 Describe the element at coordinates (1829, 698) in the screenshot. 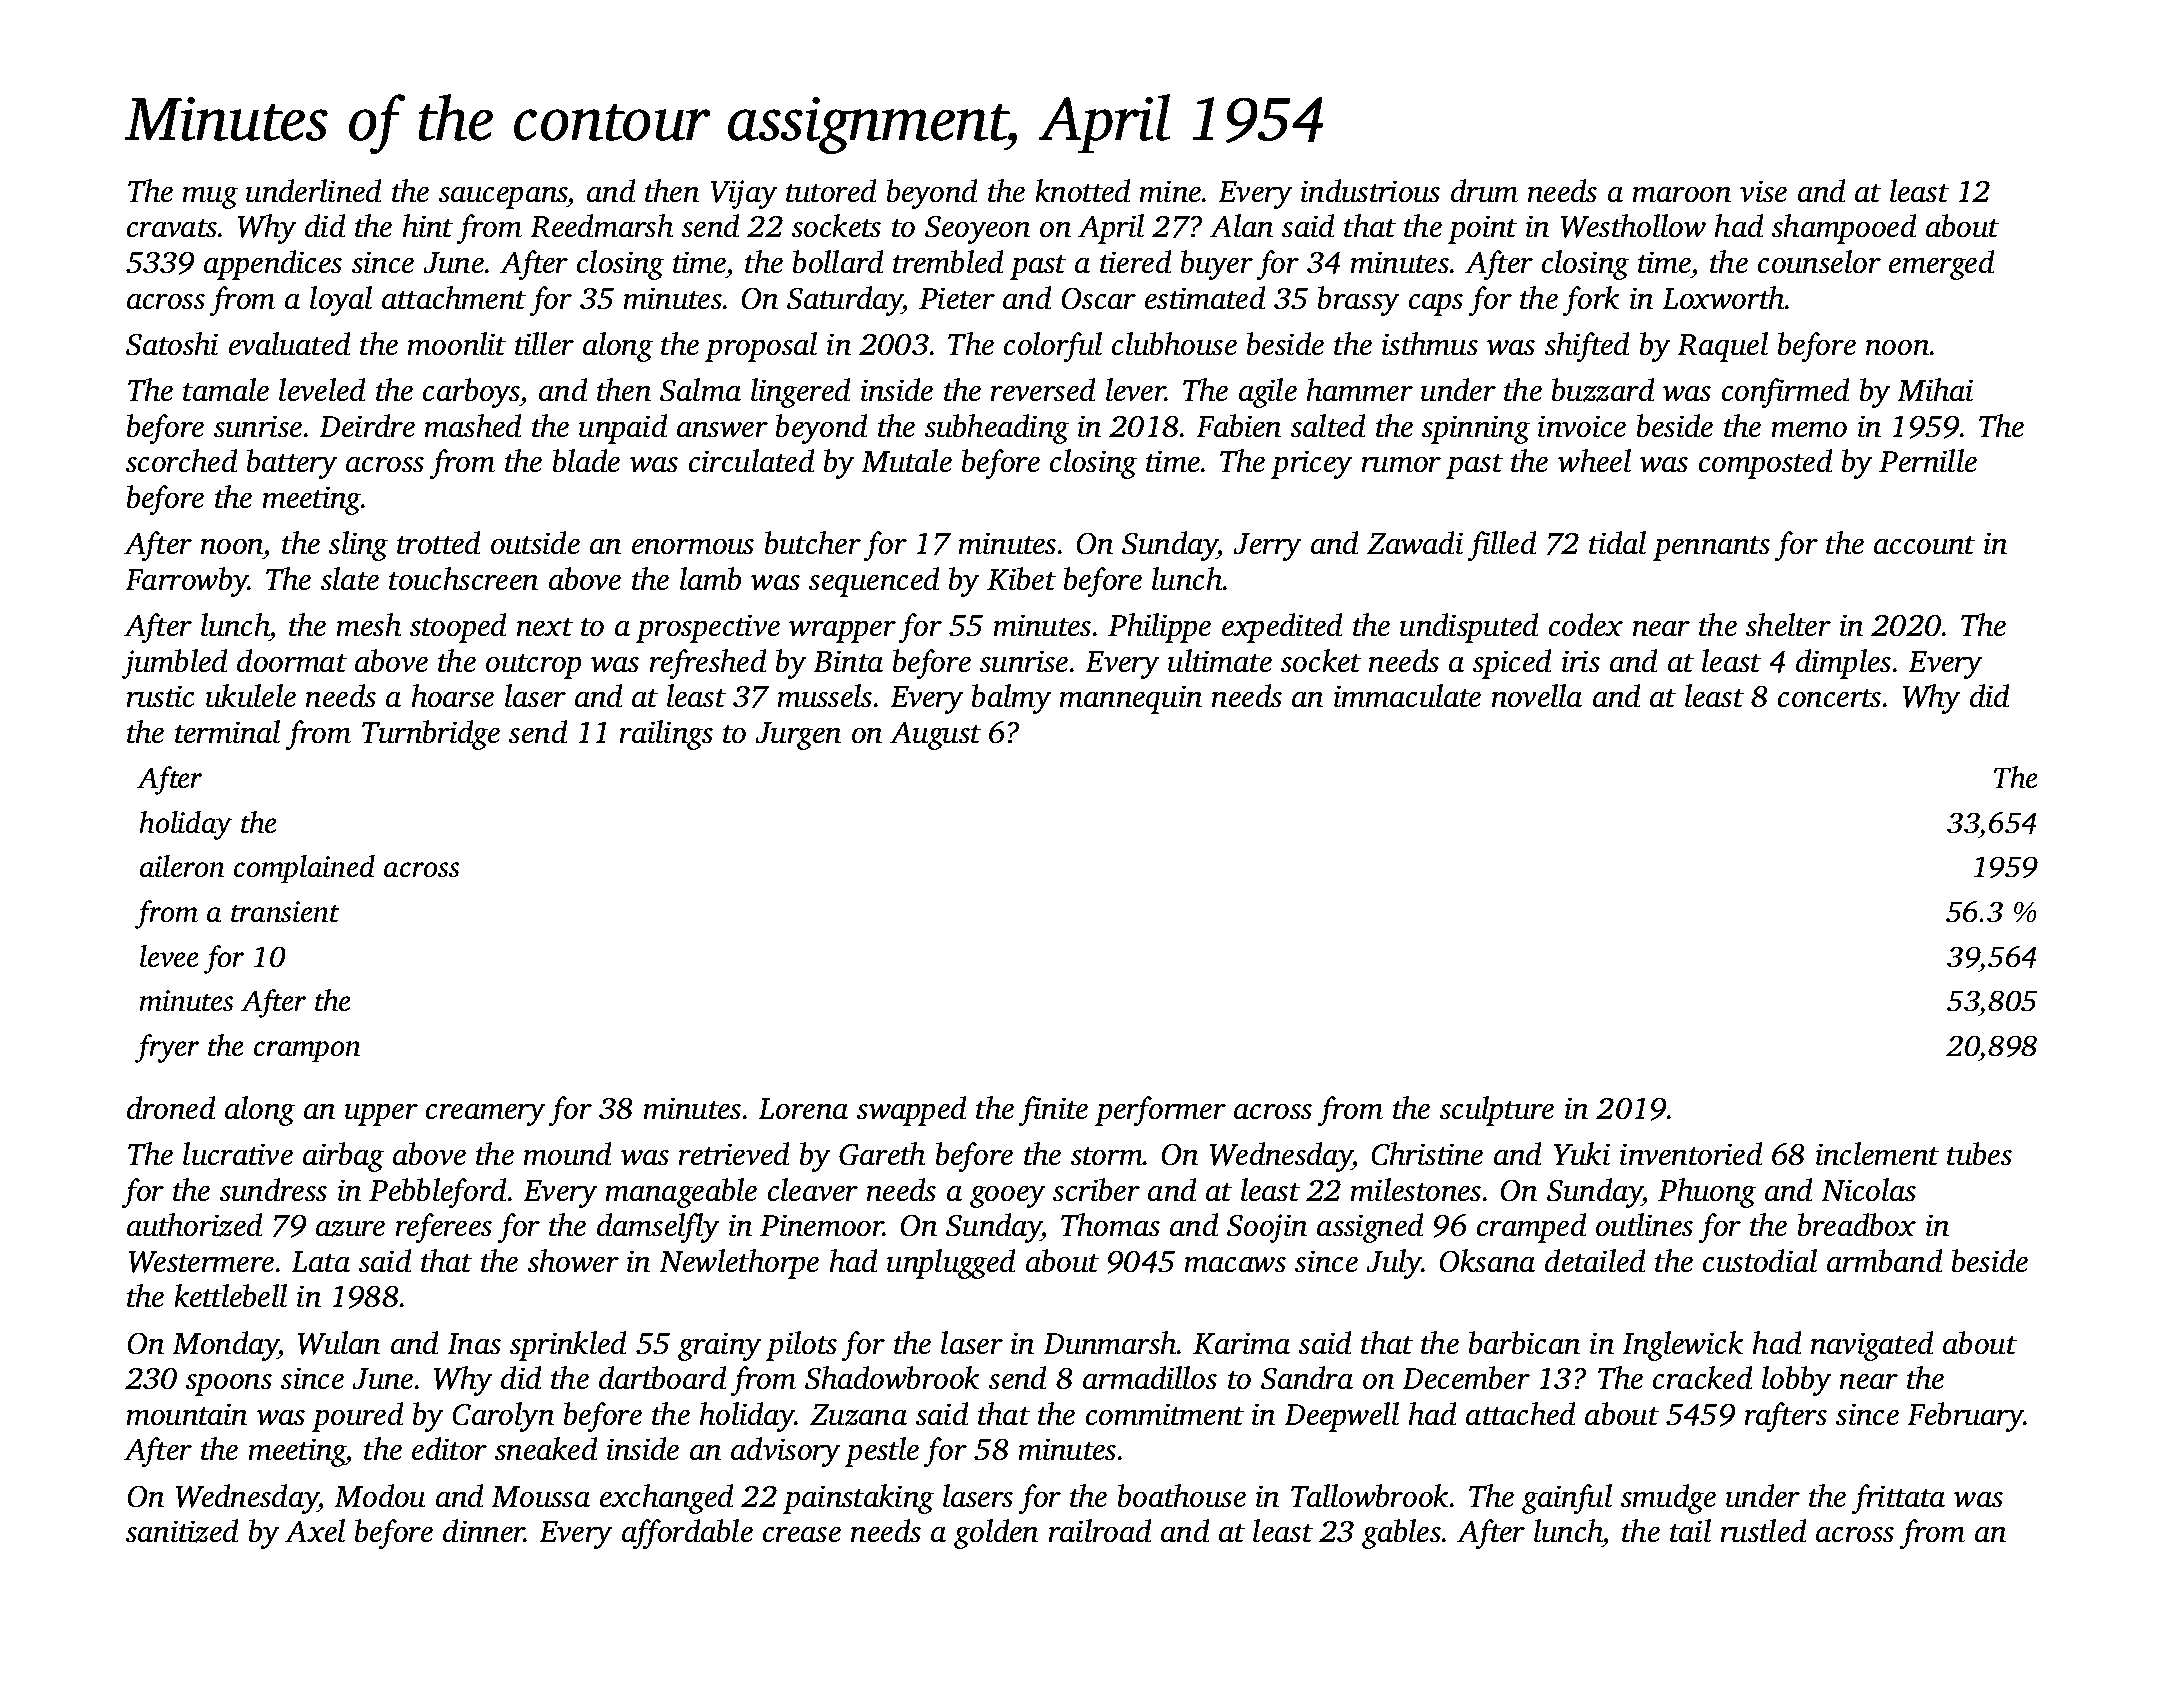

I see `concerts` at that location.
